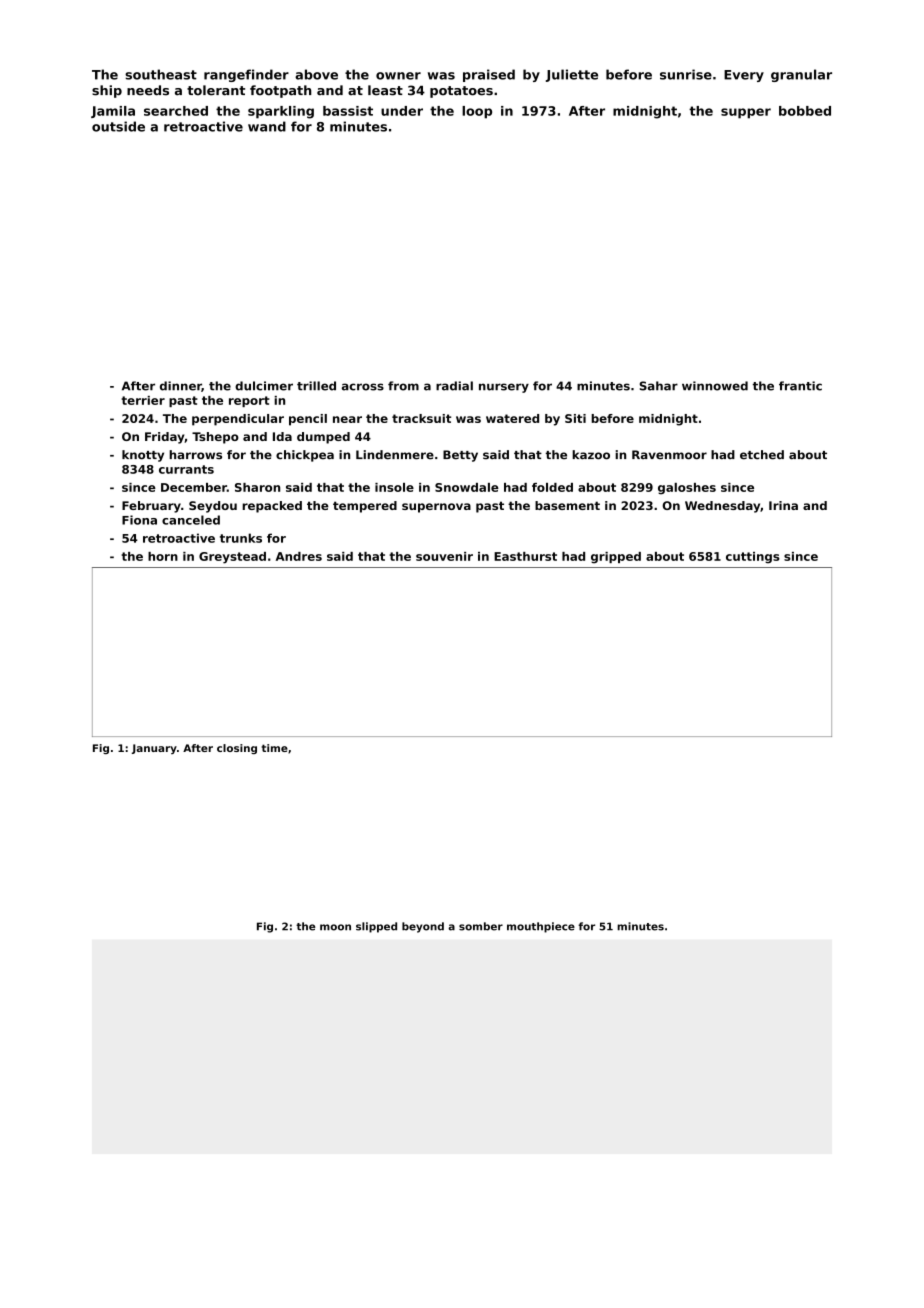 The height and width of the image is (1308, 924). What do you see at coordinates (541, 927) in the image?
I see `mouthpiece` at bounding box center [541, 927].
